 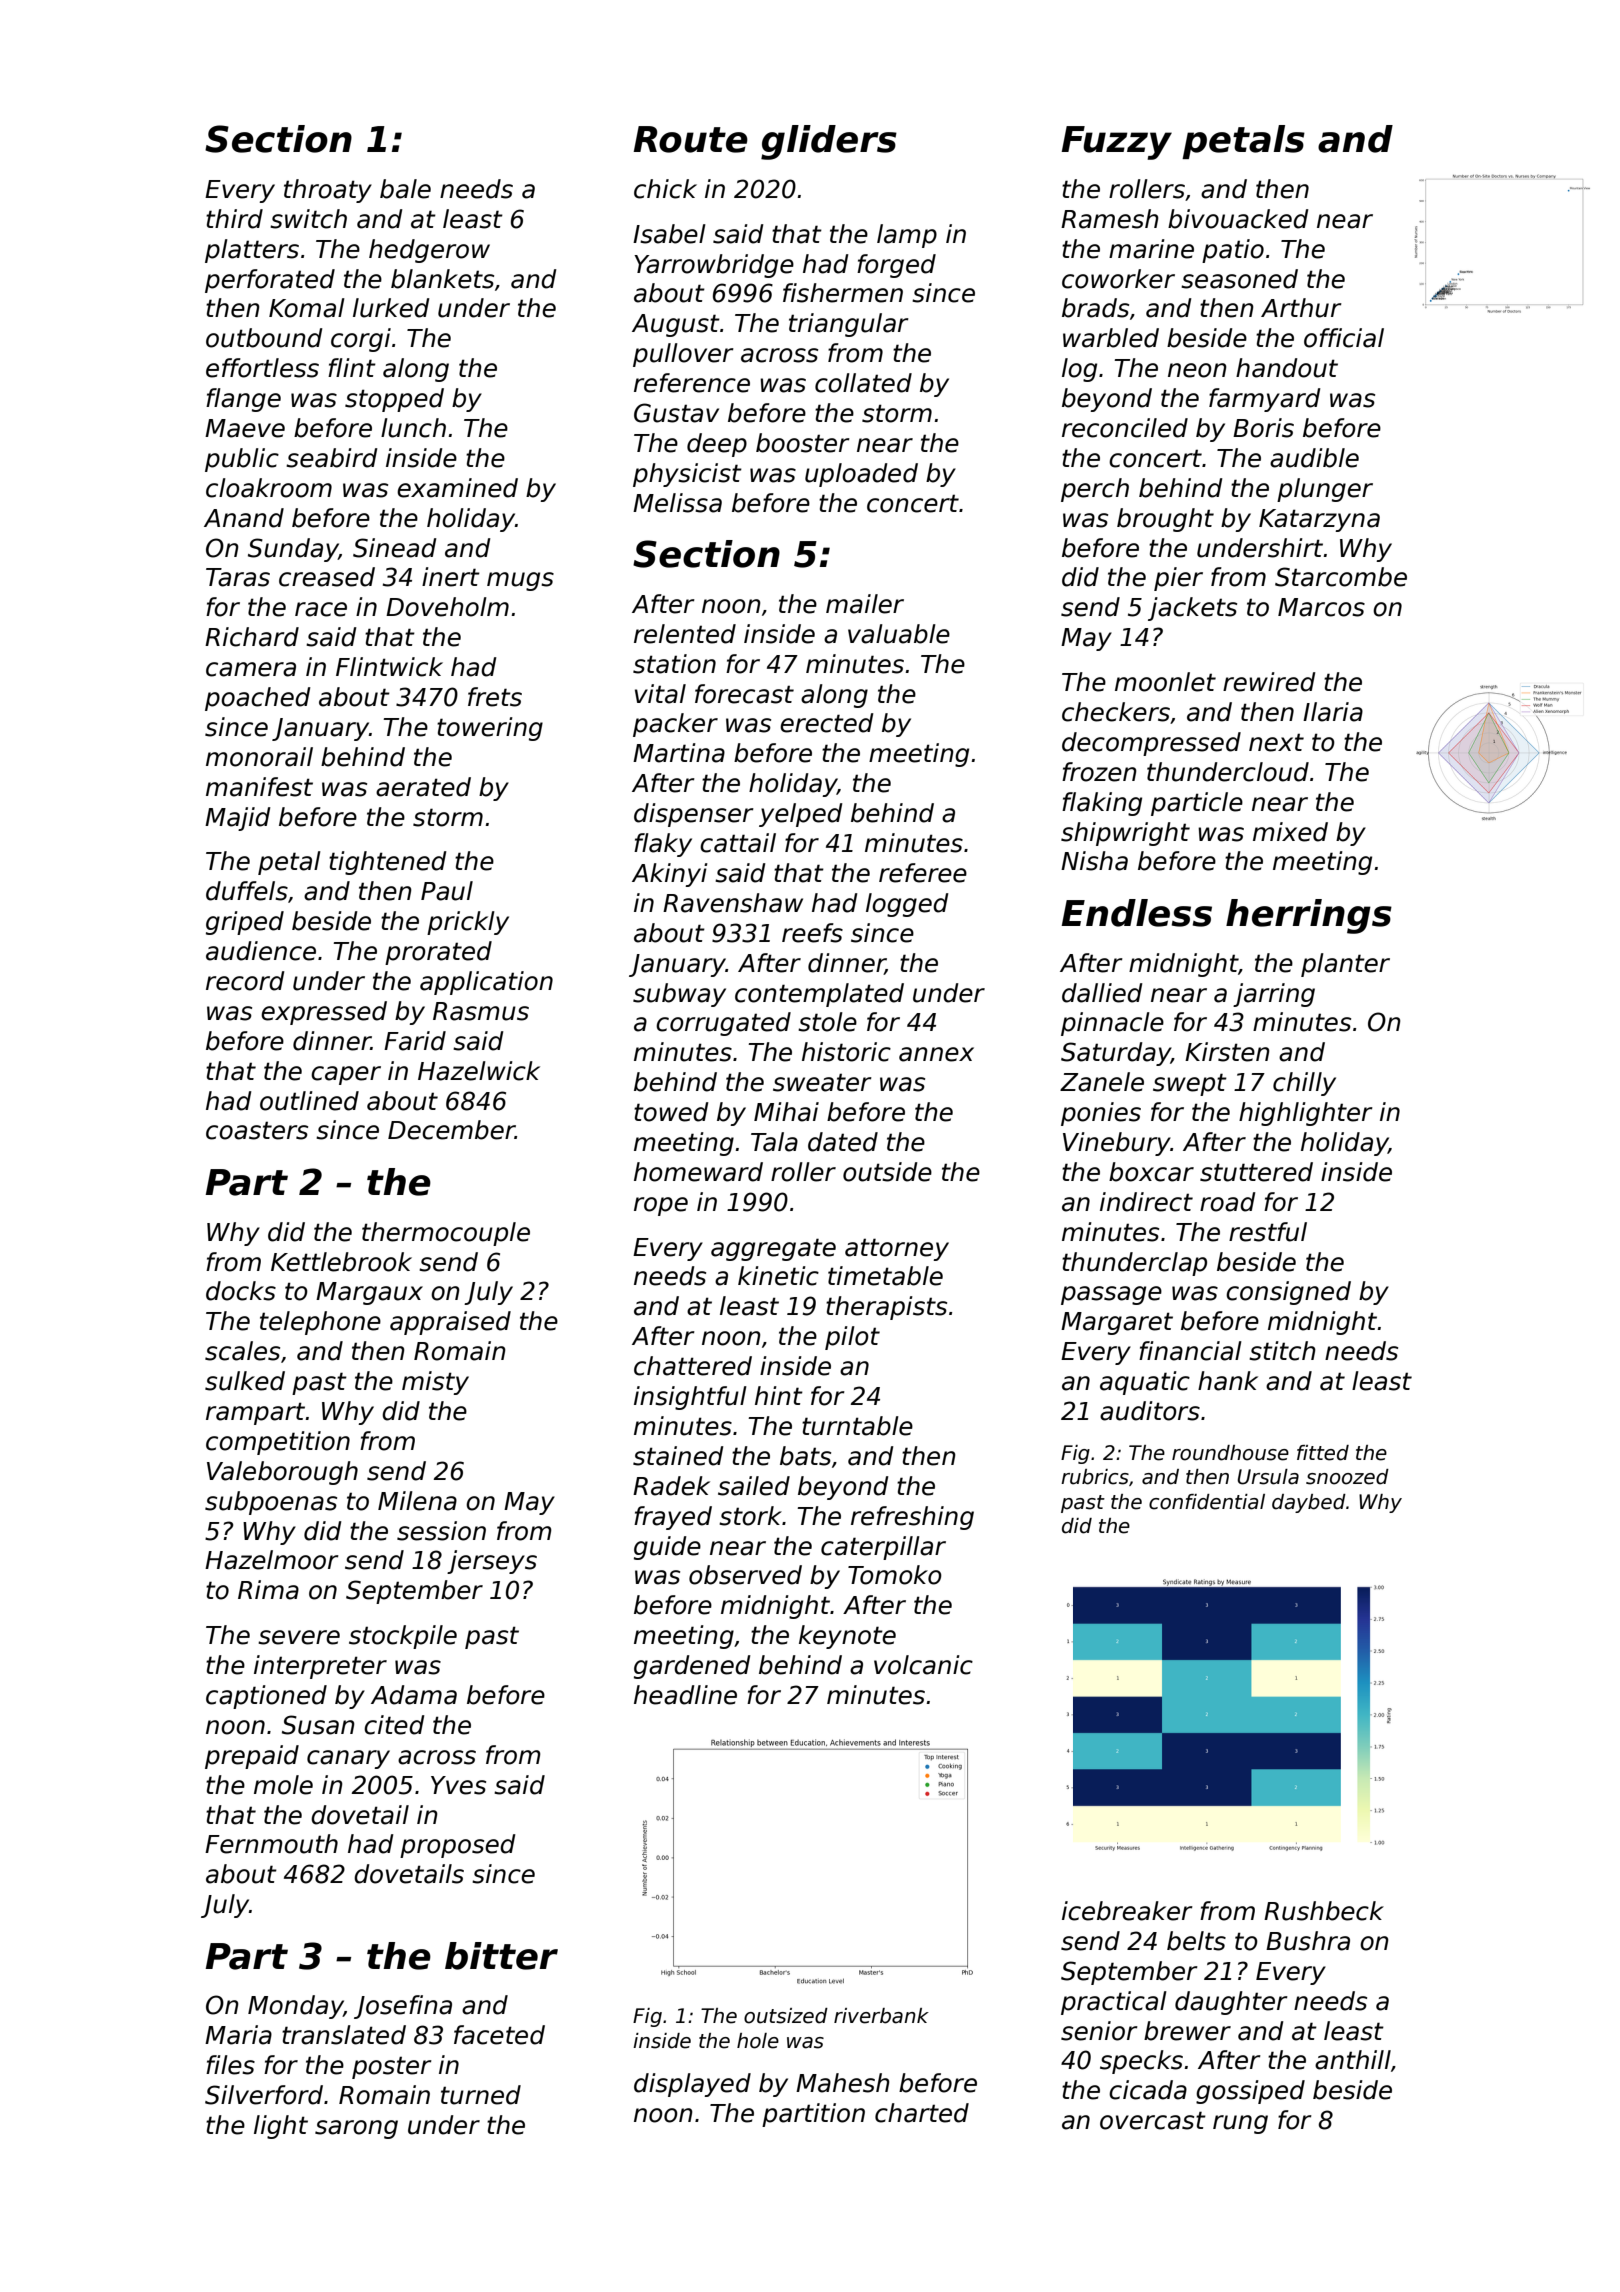 What do you see at coordinates (745, 1575) in the screenshot?
I see `observed` at bounding box center [745, 1575].
